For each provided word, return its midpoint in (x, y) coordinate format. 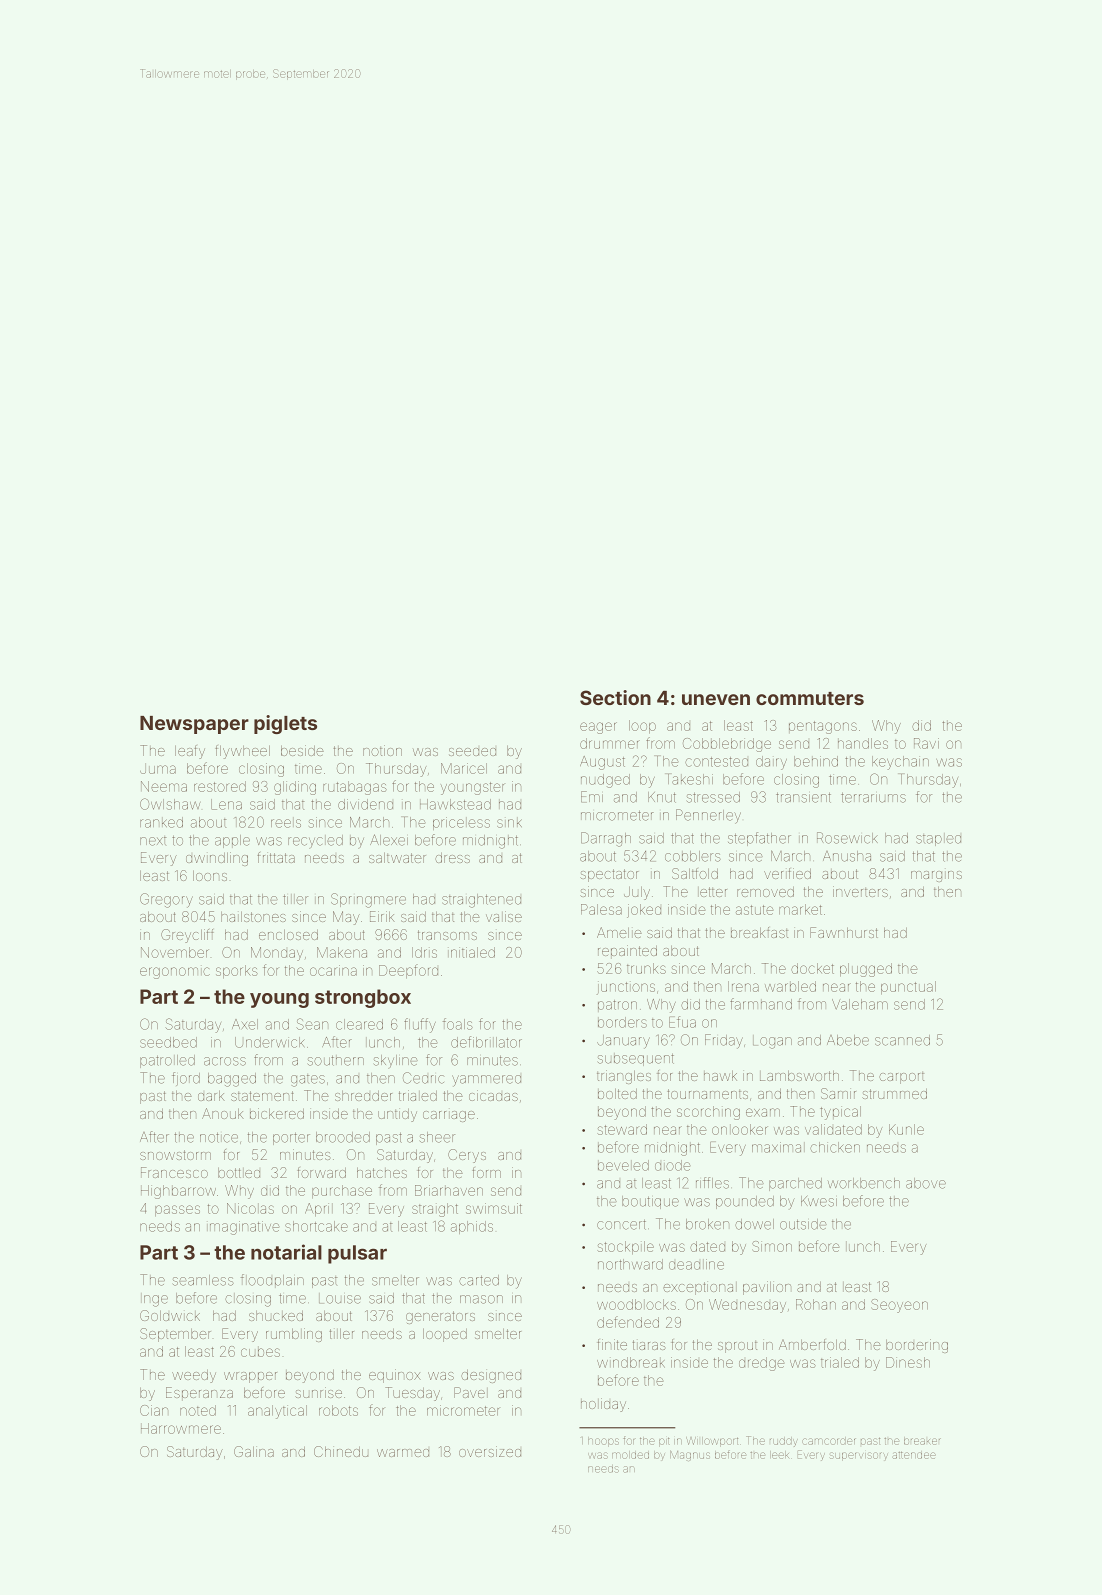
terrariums (873, 797)
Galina (254, 1451)
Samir (838, 1093)
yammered (486, 1081)
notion (382, 750)
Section (615, 697)
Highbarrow (178, 1192)
